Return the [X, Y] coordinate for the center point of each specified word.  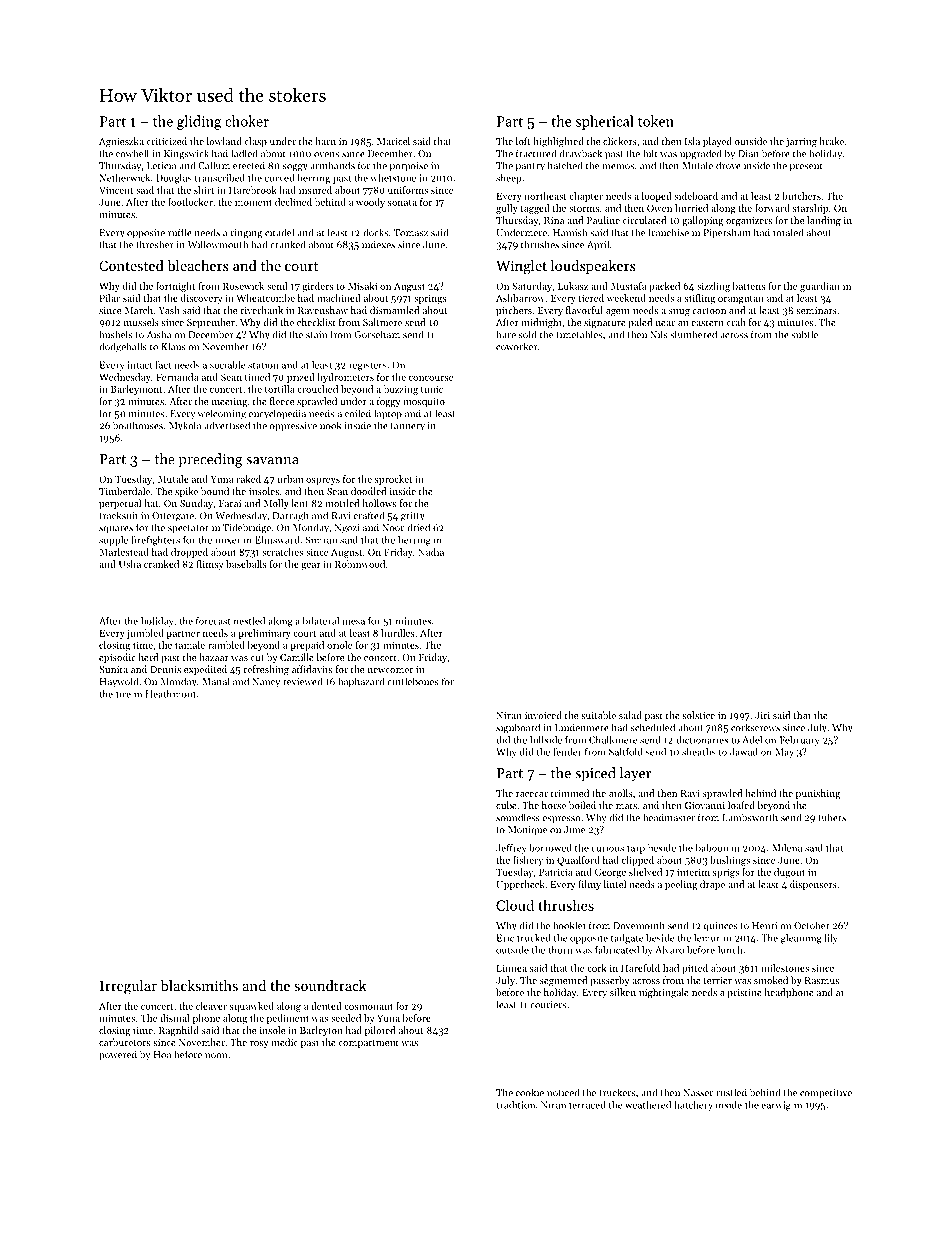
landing [824, 221]
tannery [407, 427]
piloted [380, 1031]
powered [118, 1055]
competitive [826, 1094]
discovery [201, 299]
